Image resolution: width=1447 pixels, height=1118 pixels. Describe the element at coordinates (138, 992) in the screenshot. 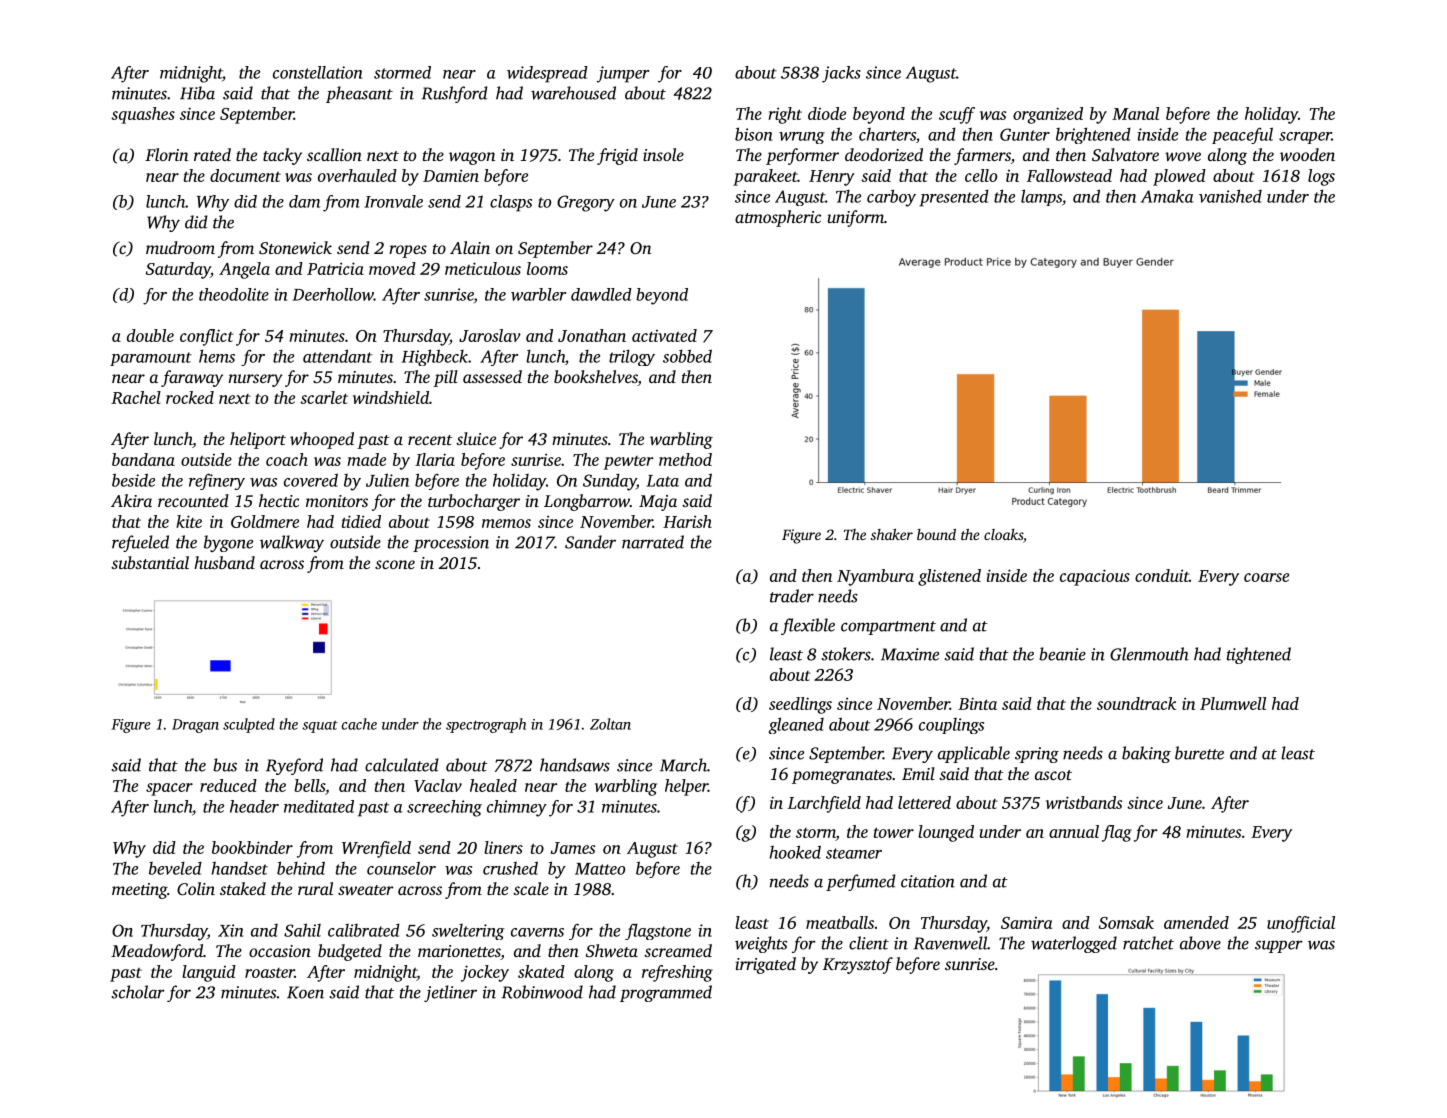

I see `scholar` at that location.
